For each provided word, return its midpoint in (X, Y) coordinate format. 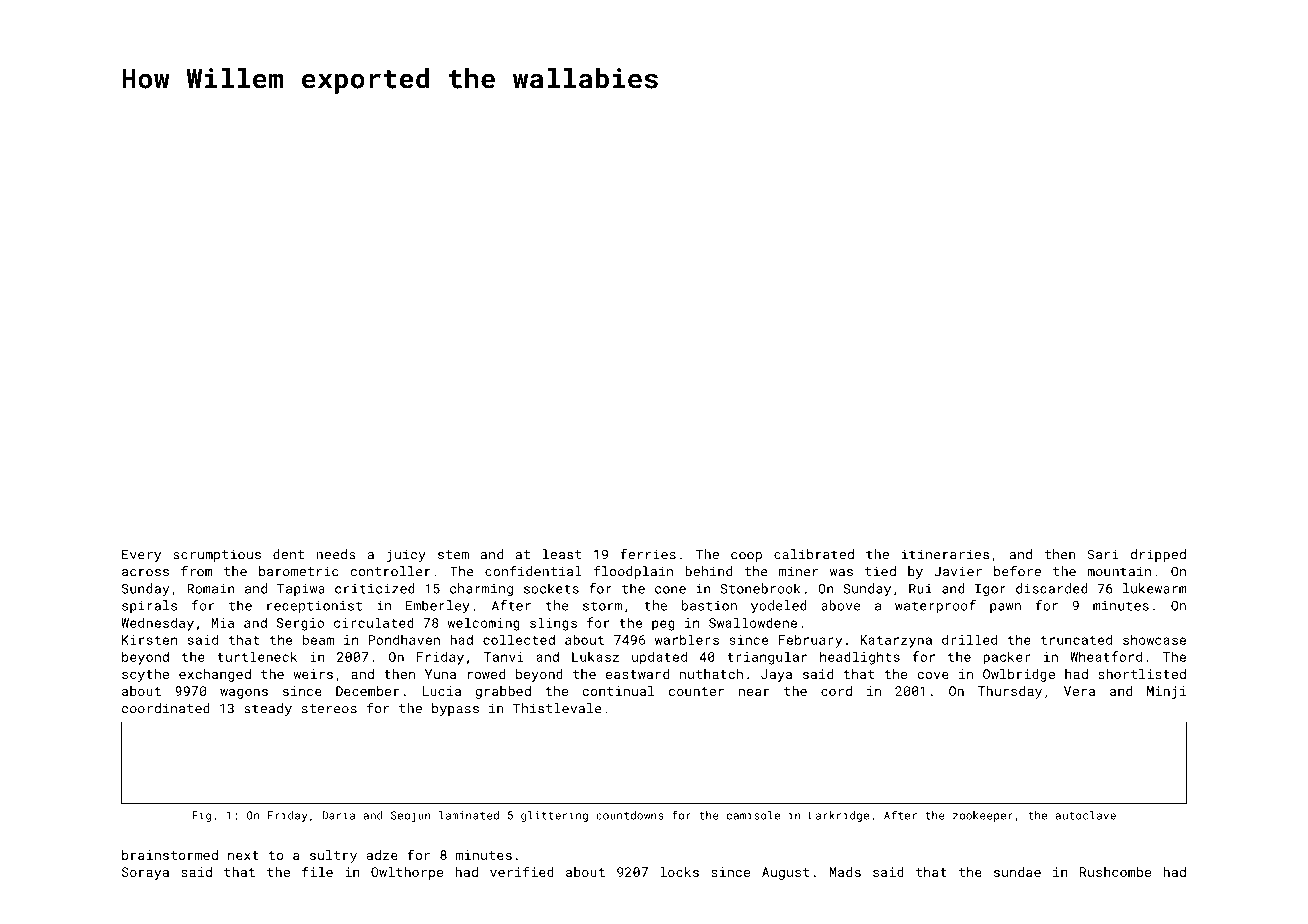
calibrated (814, 554)
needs (336, 554)
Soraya (145, 873)
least (562, 554)
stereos (329, 709)
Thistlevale (557, 708)
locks (679, 872)
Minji (1166, 692)
